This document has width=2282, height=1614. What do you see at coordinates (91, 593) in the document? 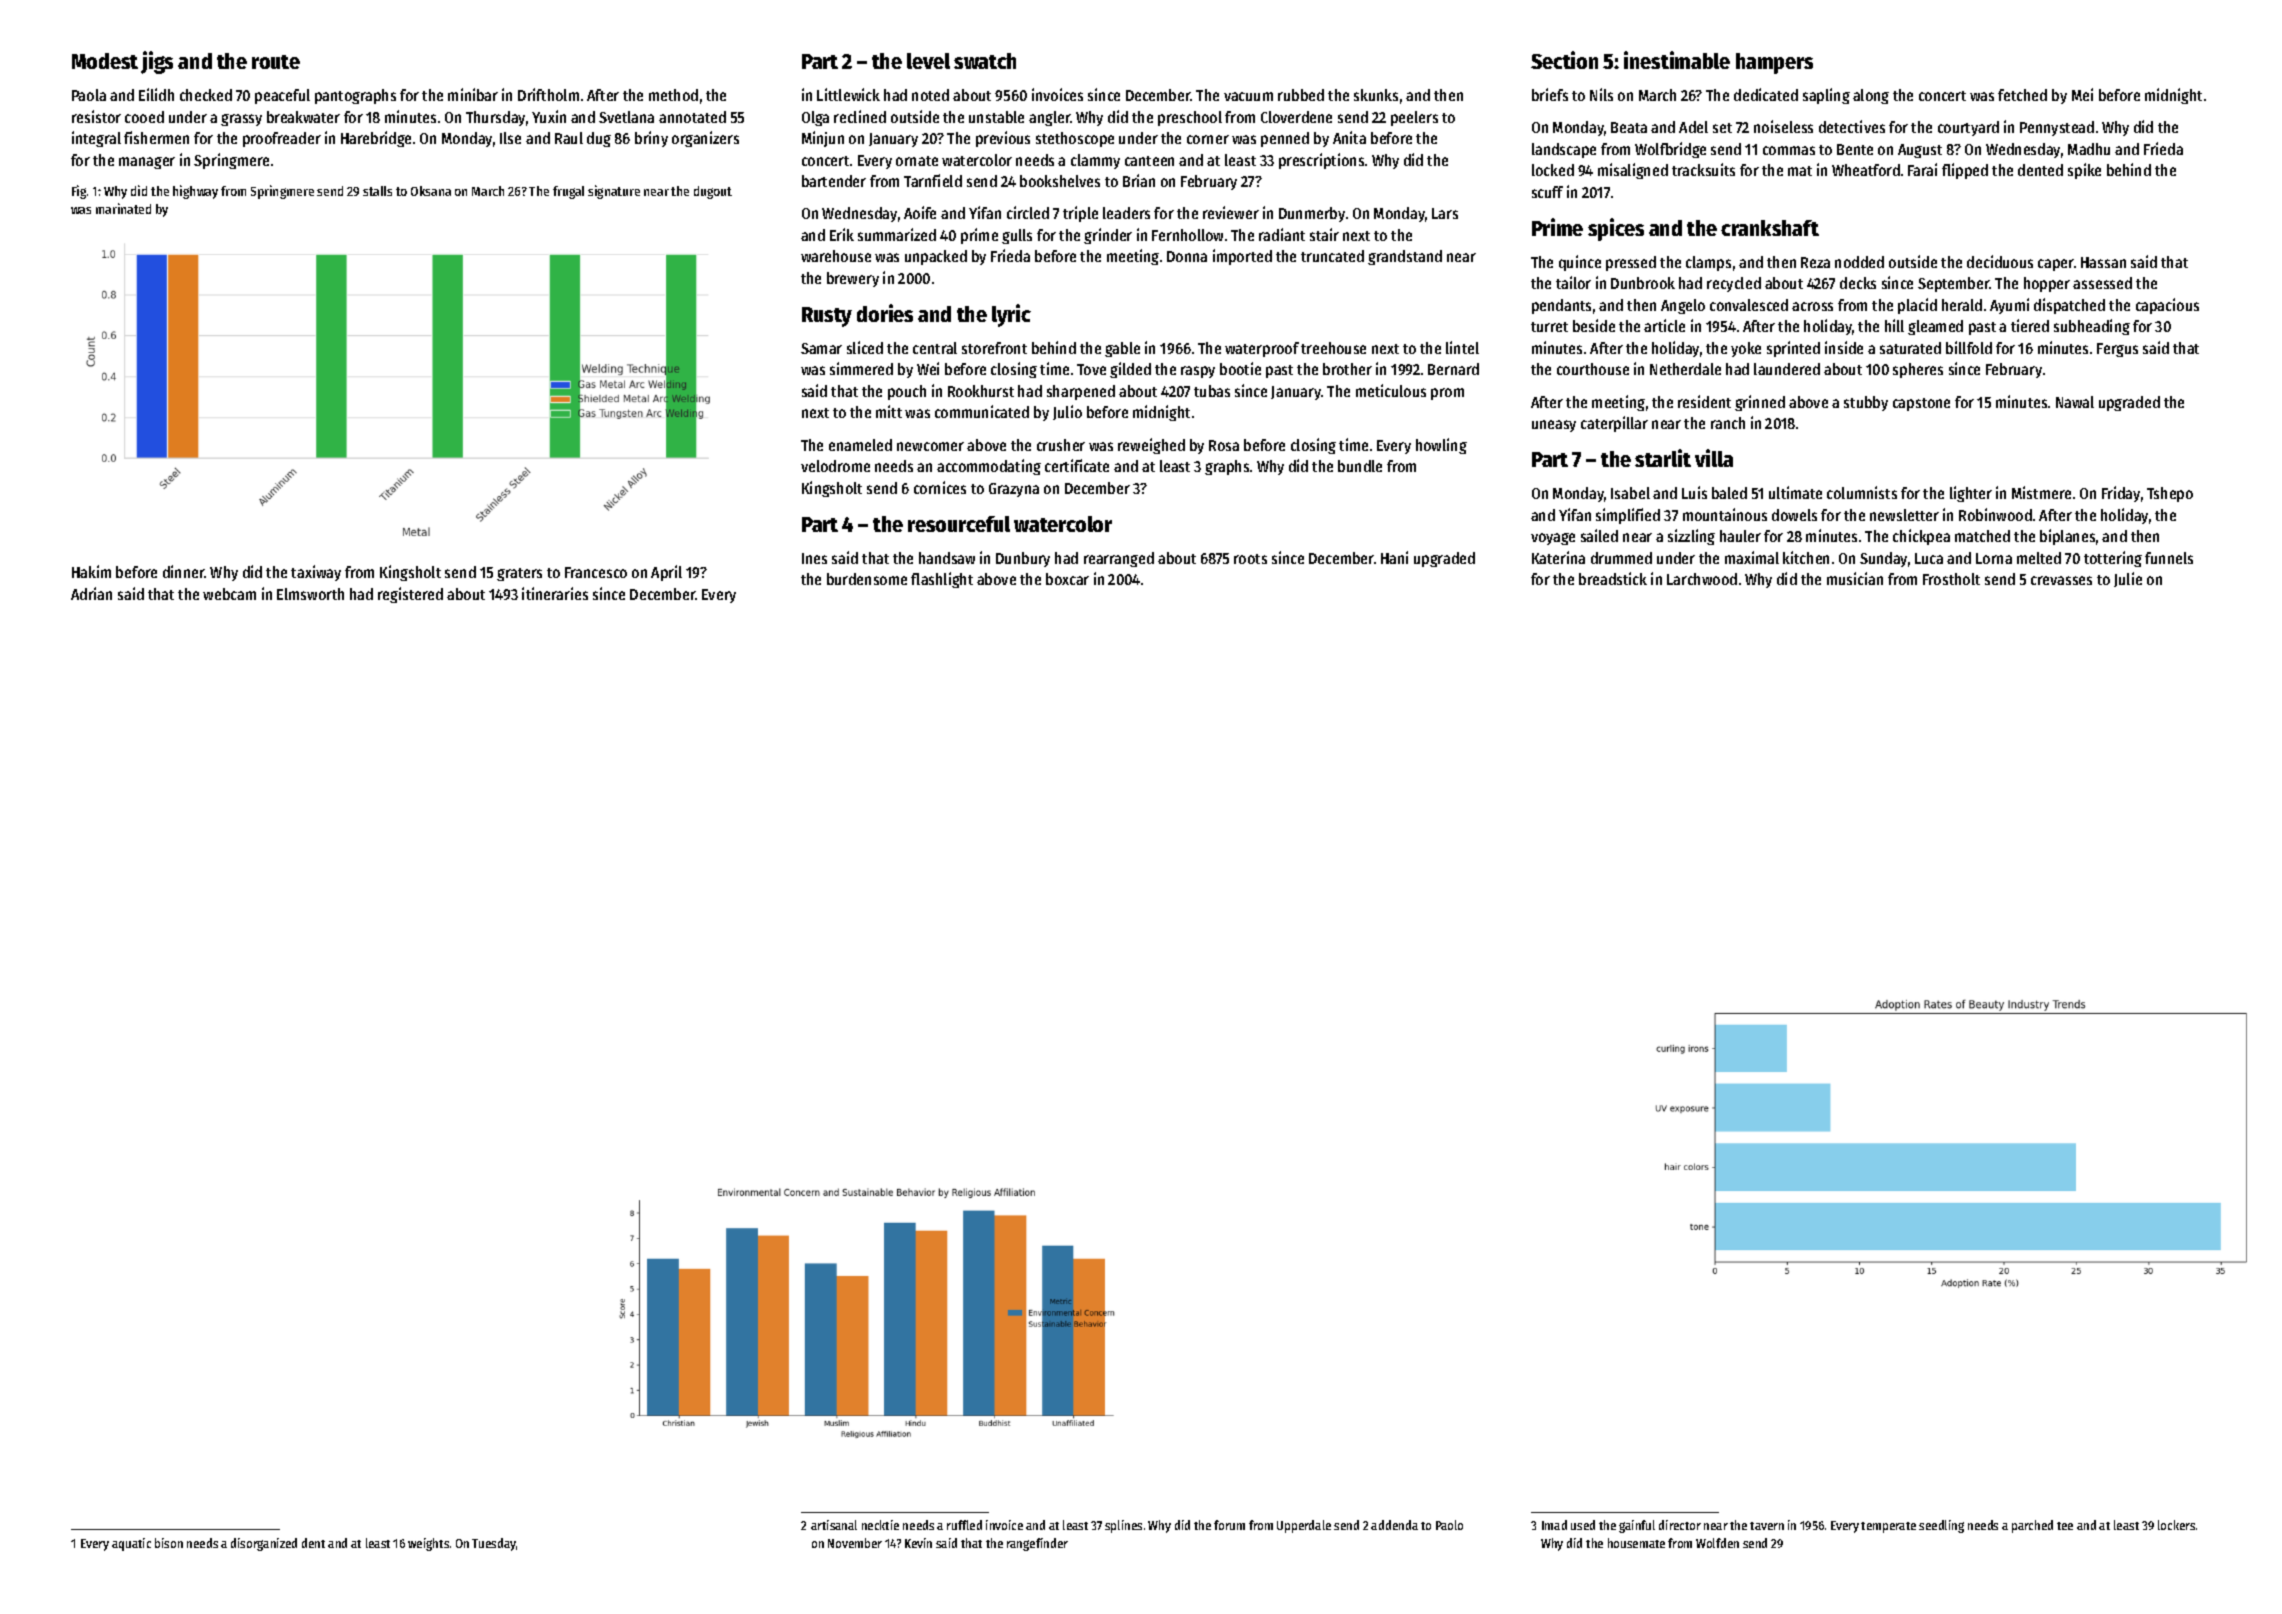
I see `Adrian` at bounding box center [91, 593].
